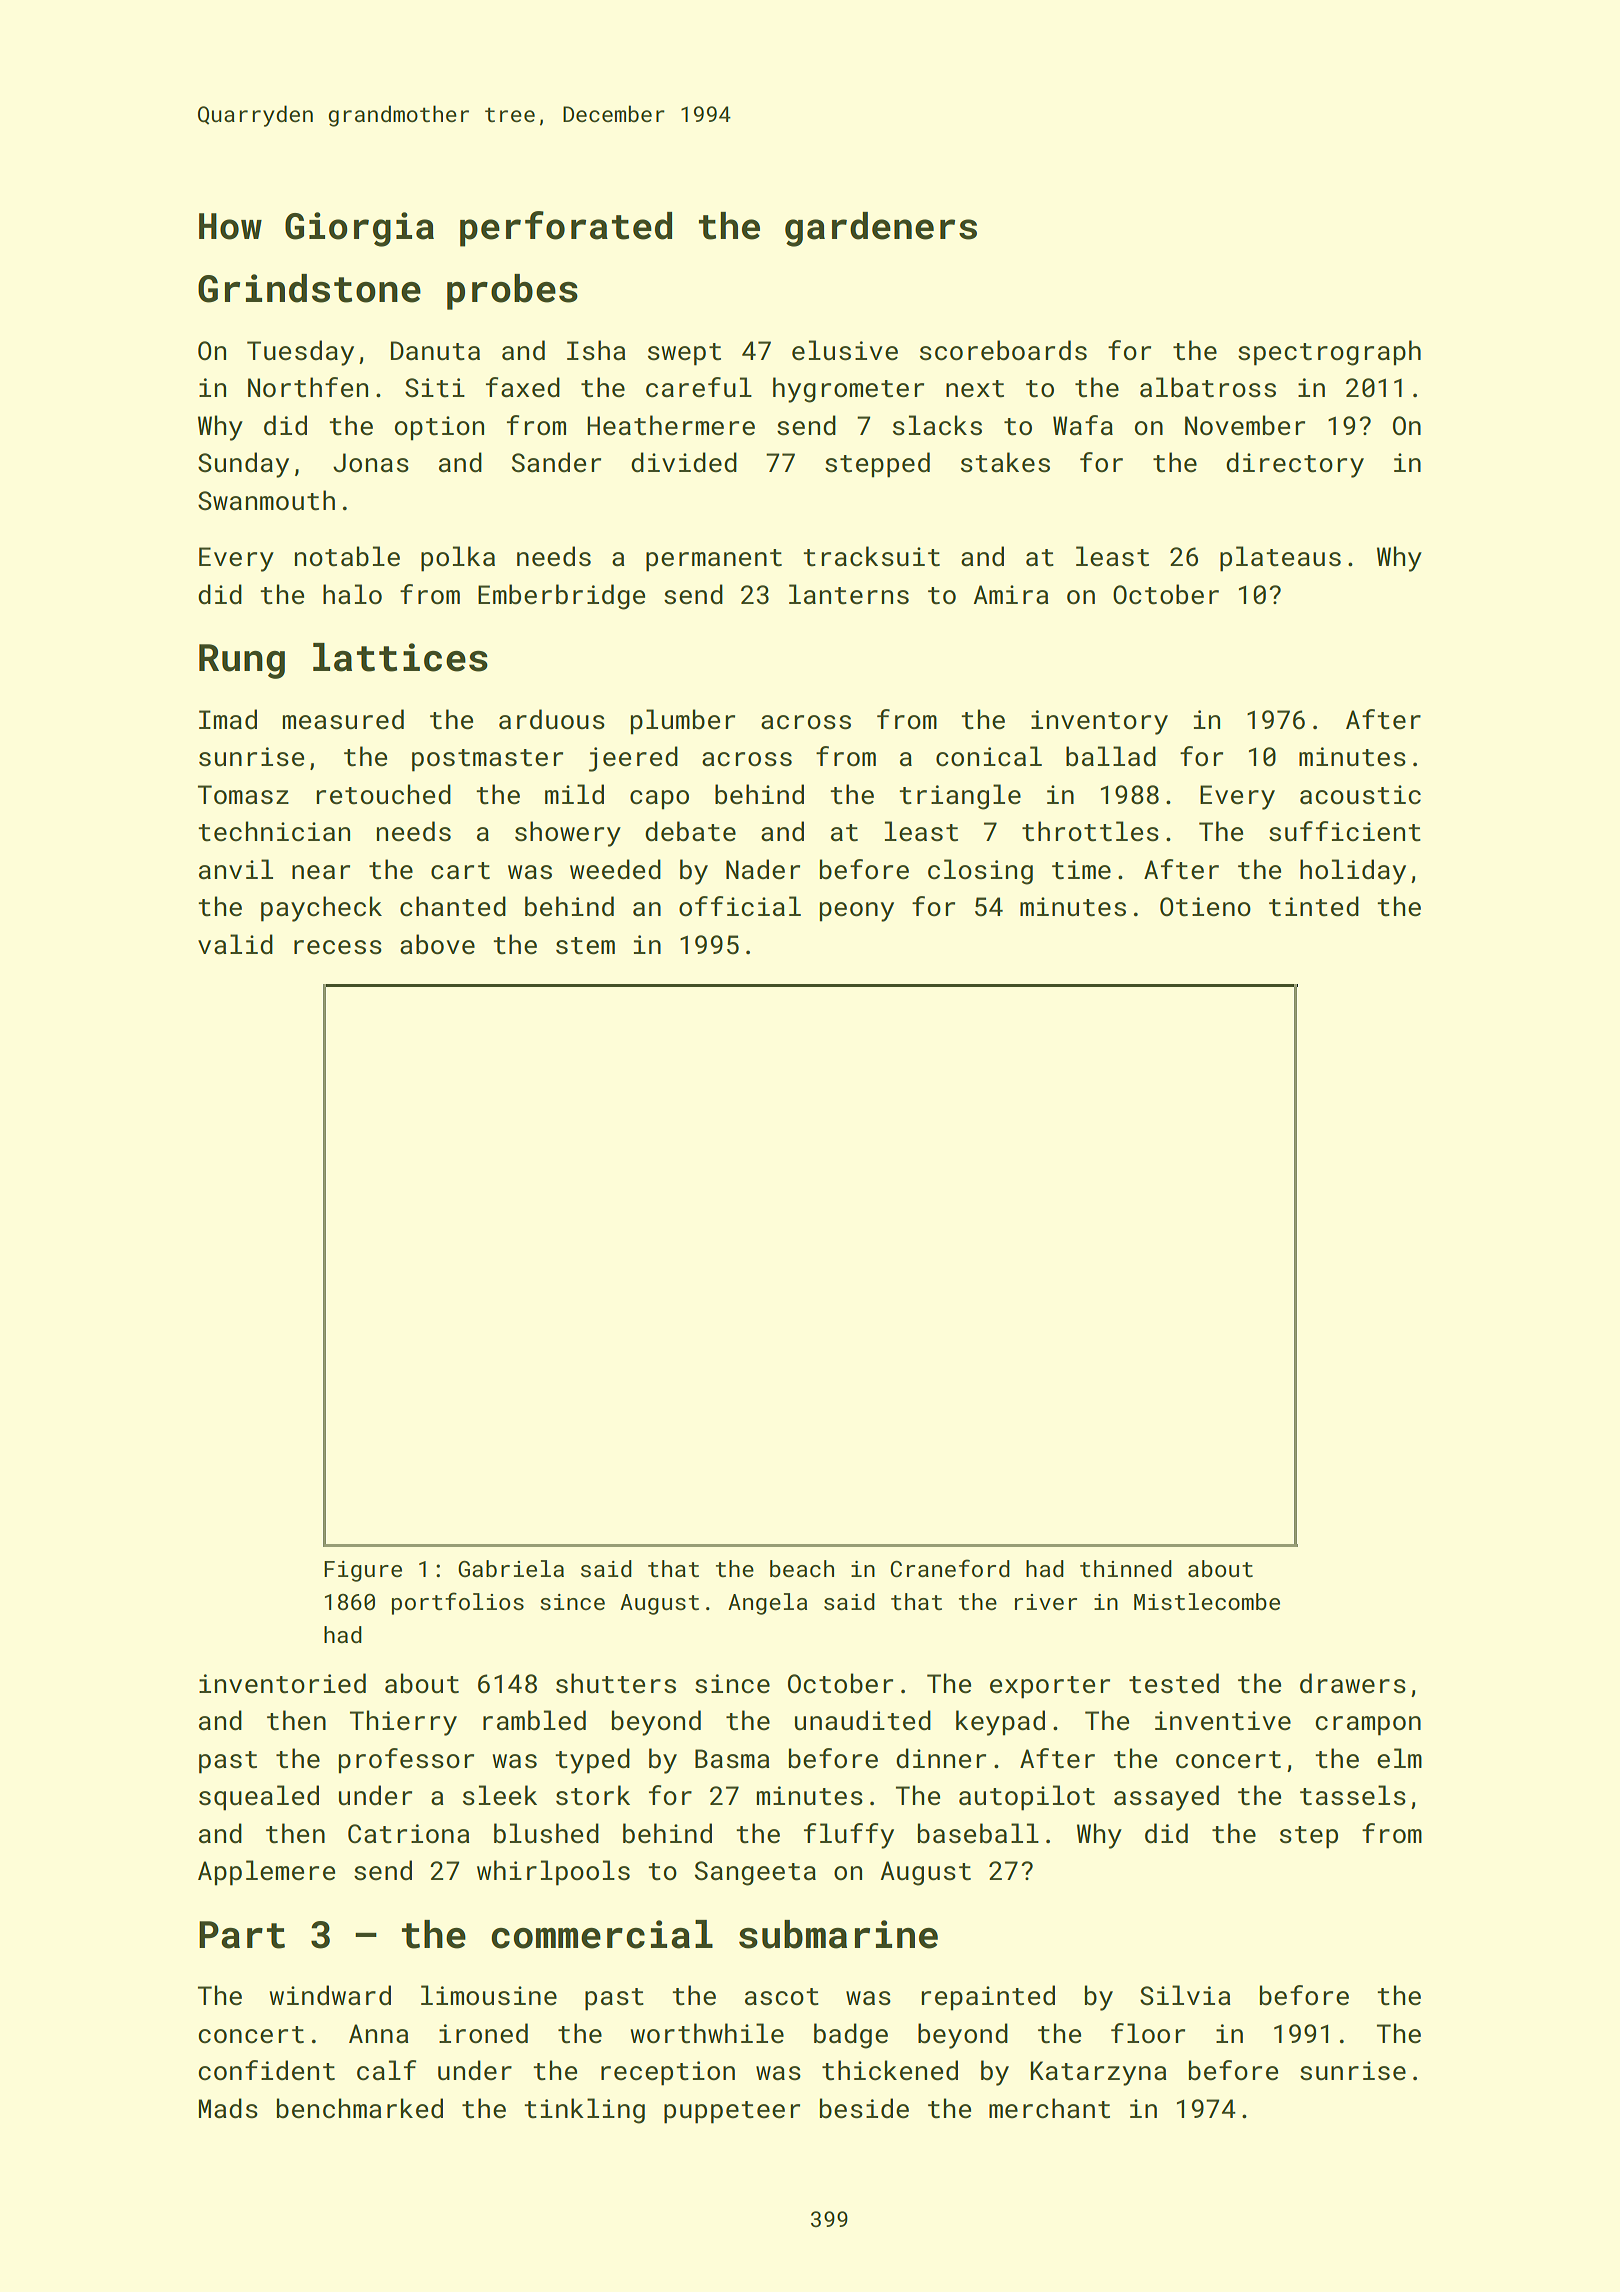  Describe the element at coordinates (802, 1568) in the image. I see `beach` at that location.
